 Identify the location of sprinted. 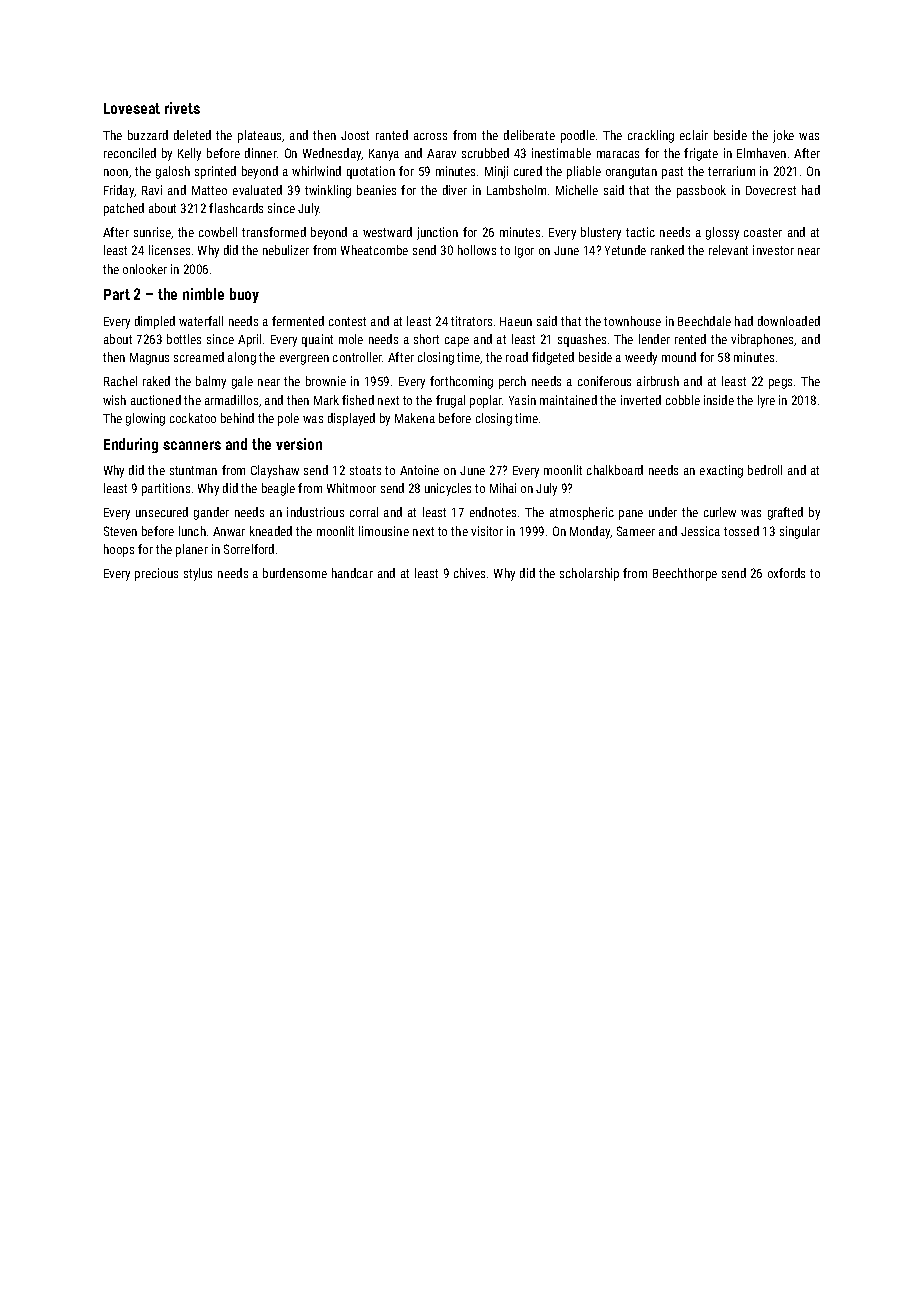
(215, 172).
